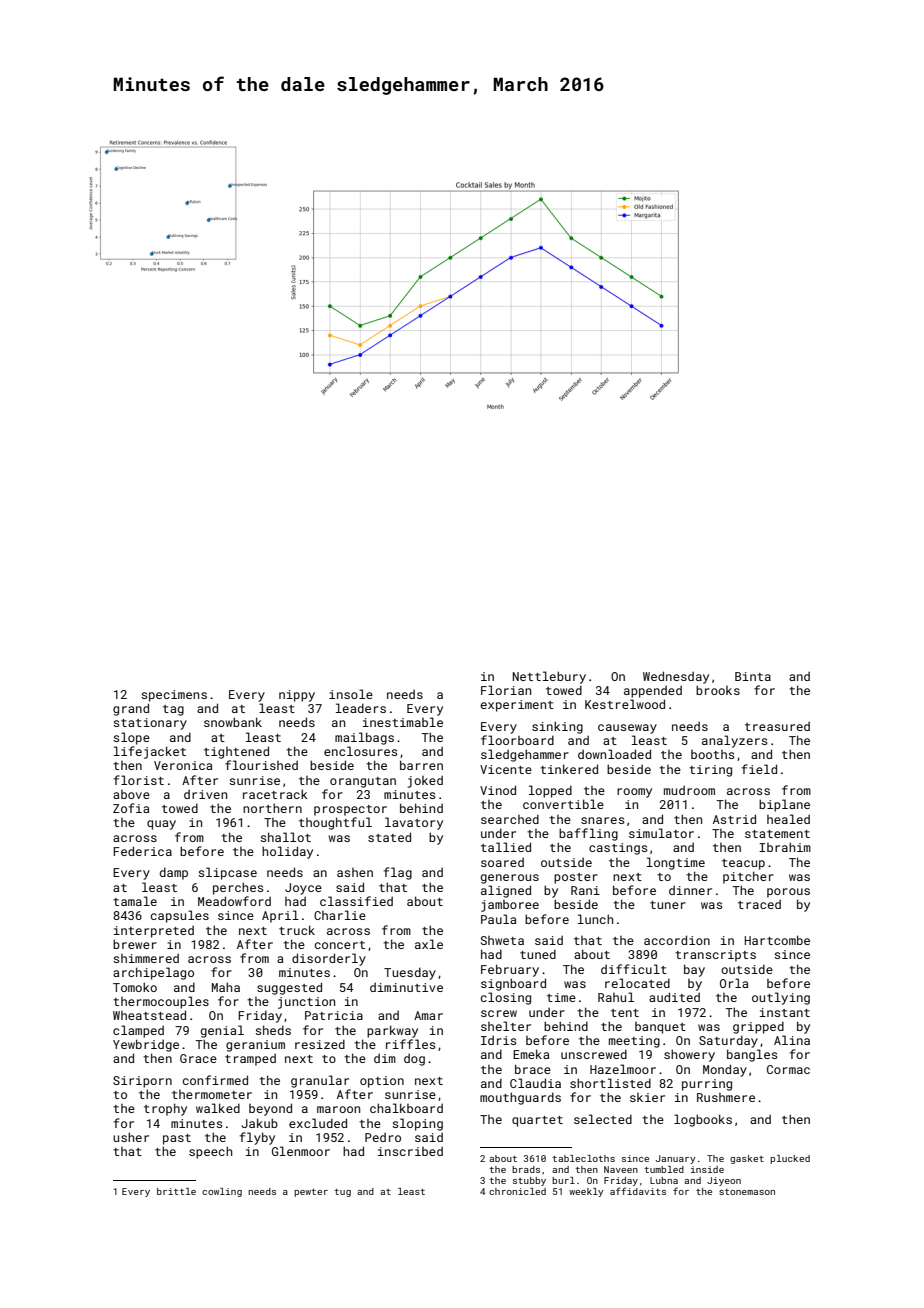 The width and height of the screenshot is (924, 1308). I want to click on speech, so click(210, 1152).
